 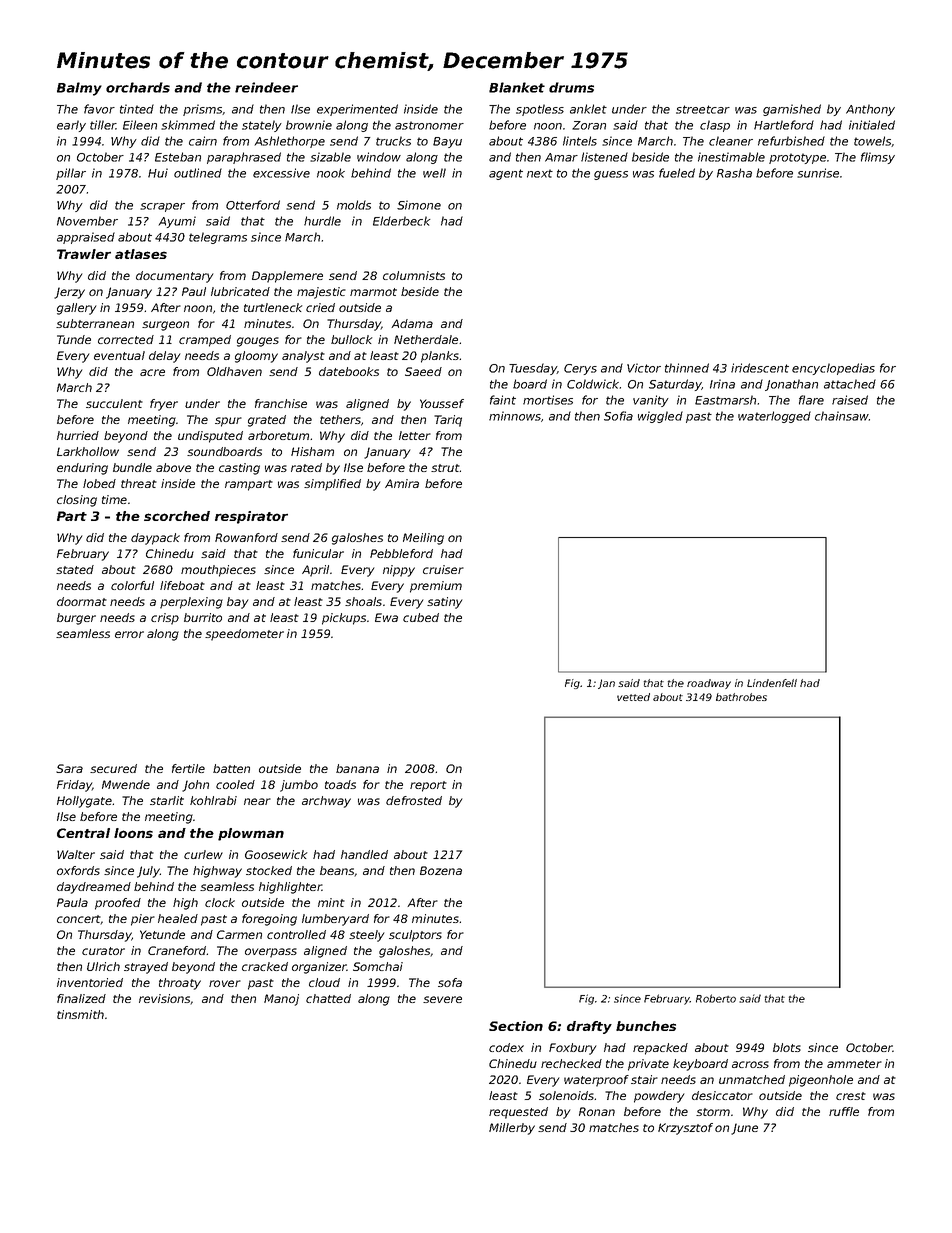 What do you see at coordinates (589, 1027) in the screenshot?
I see `drafty` at bounding box center [589, 1027].
